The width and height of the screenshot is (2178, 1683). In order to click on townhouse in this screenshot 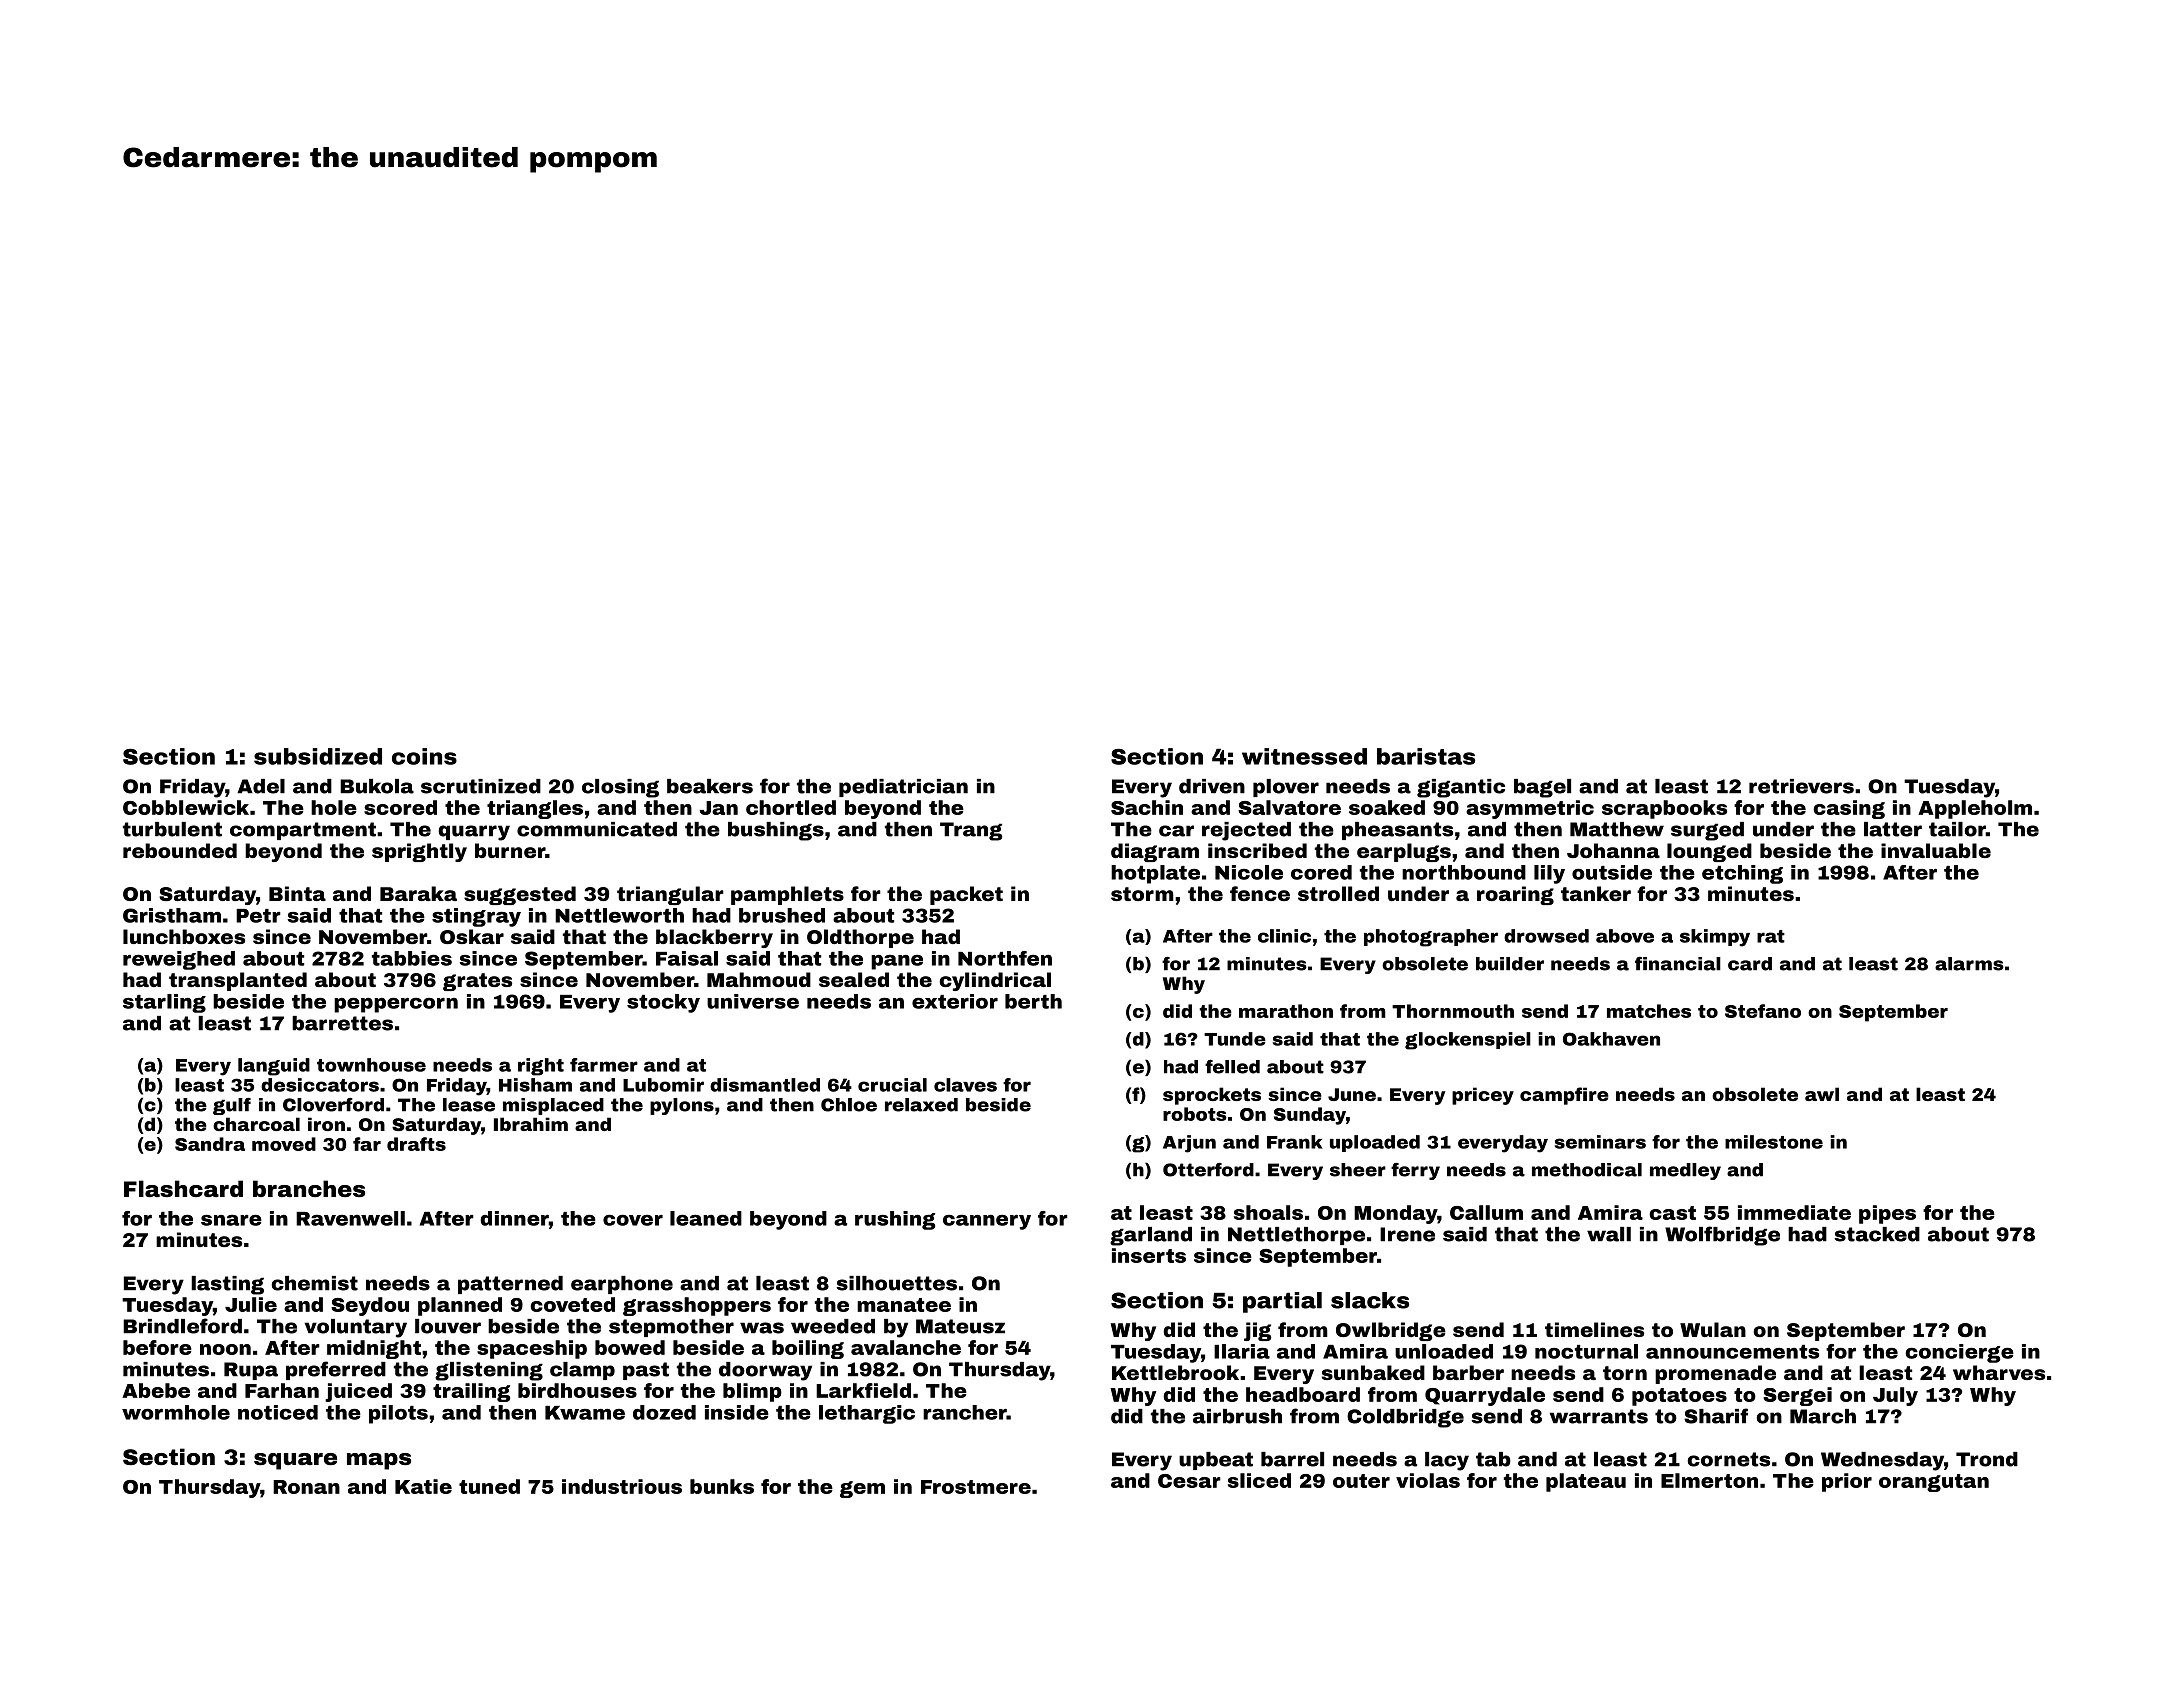, I will do `click(371, 1065)`.
